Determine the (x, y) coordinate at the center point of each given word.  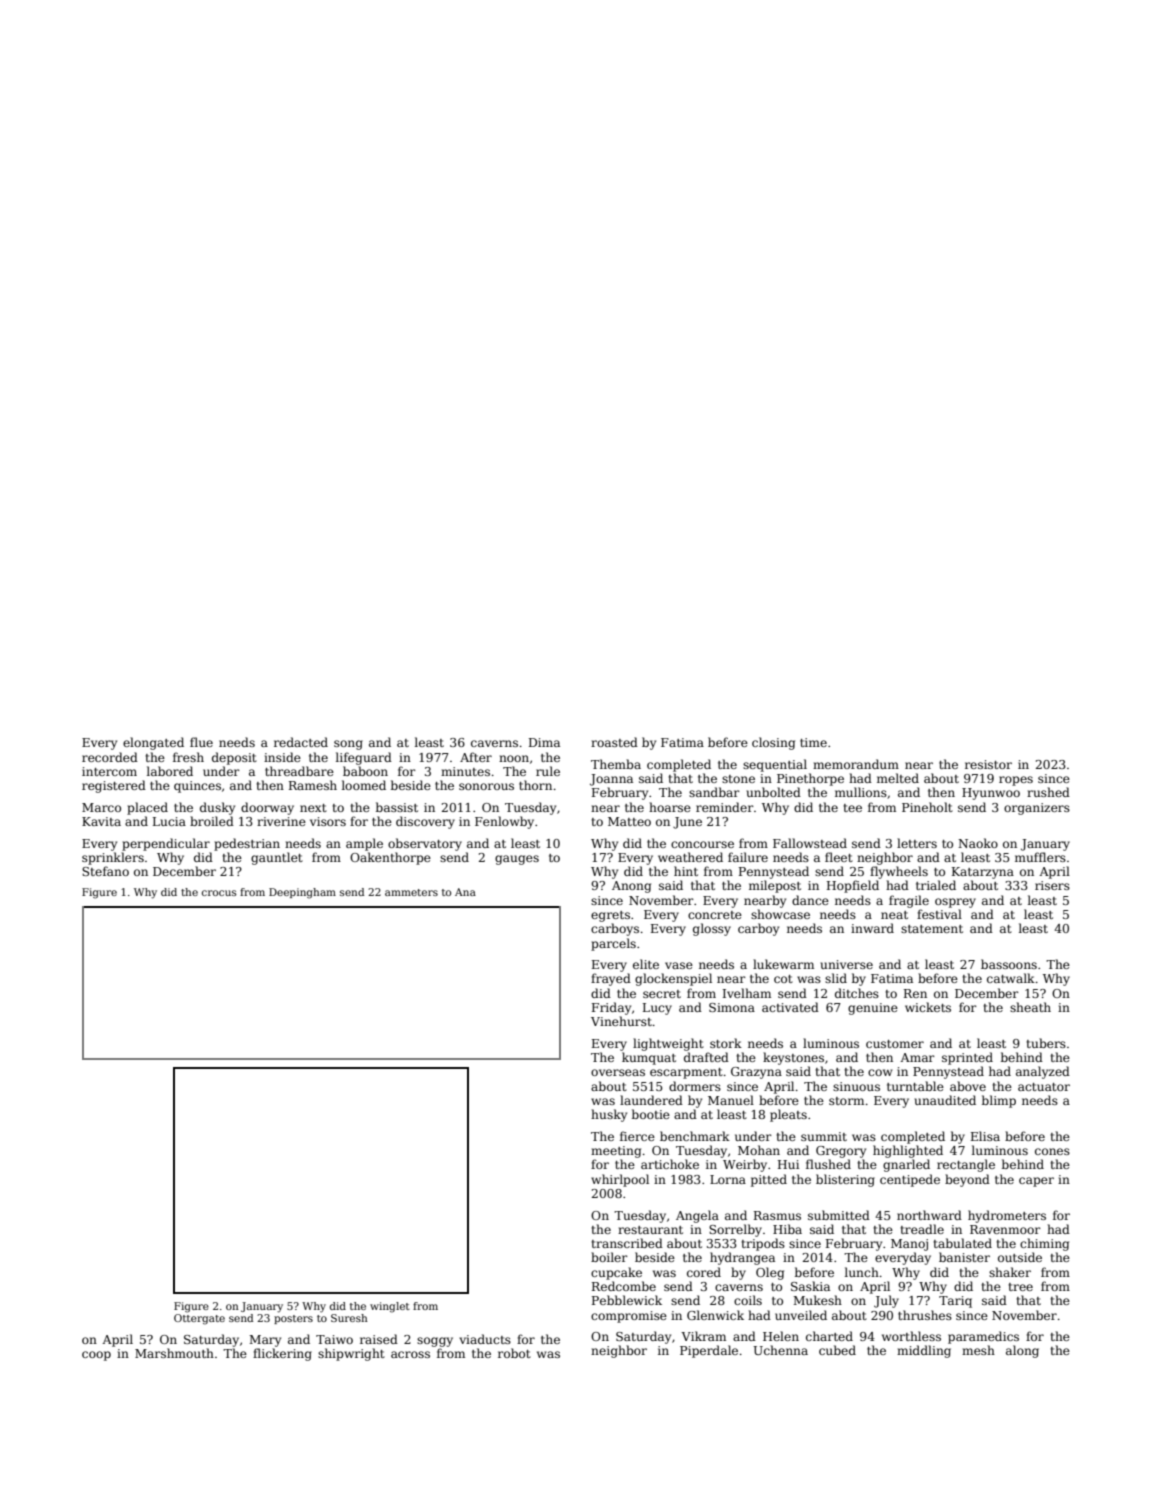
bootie (651, 1114)
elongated (153, 743)
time (813, 742)
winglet (390, 1307)
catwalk (1011, 978)
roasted (614, 742)
